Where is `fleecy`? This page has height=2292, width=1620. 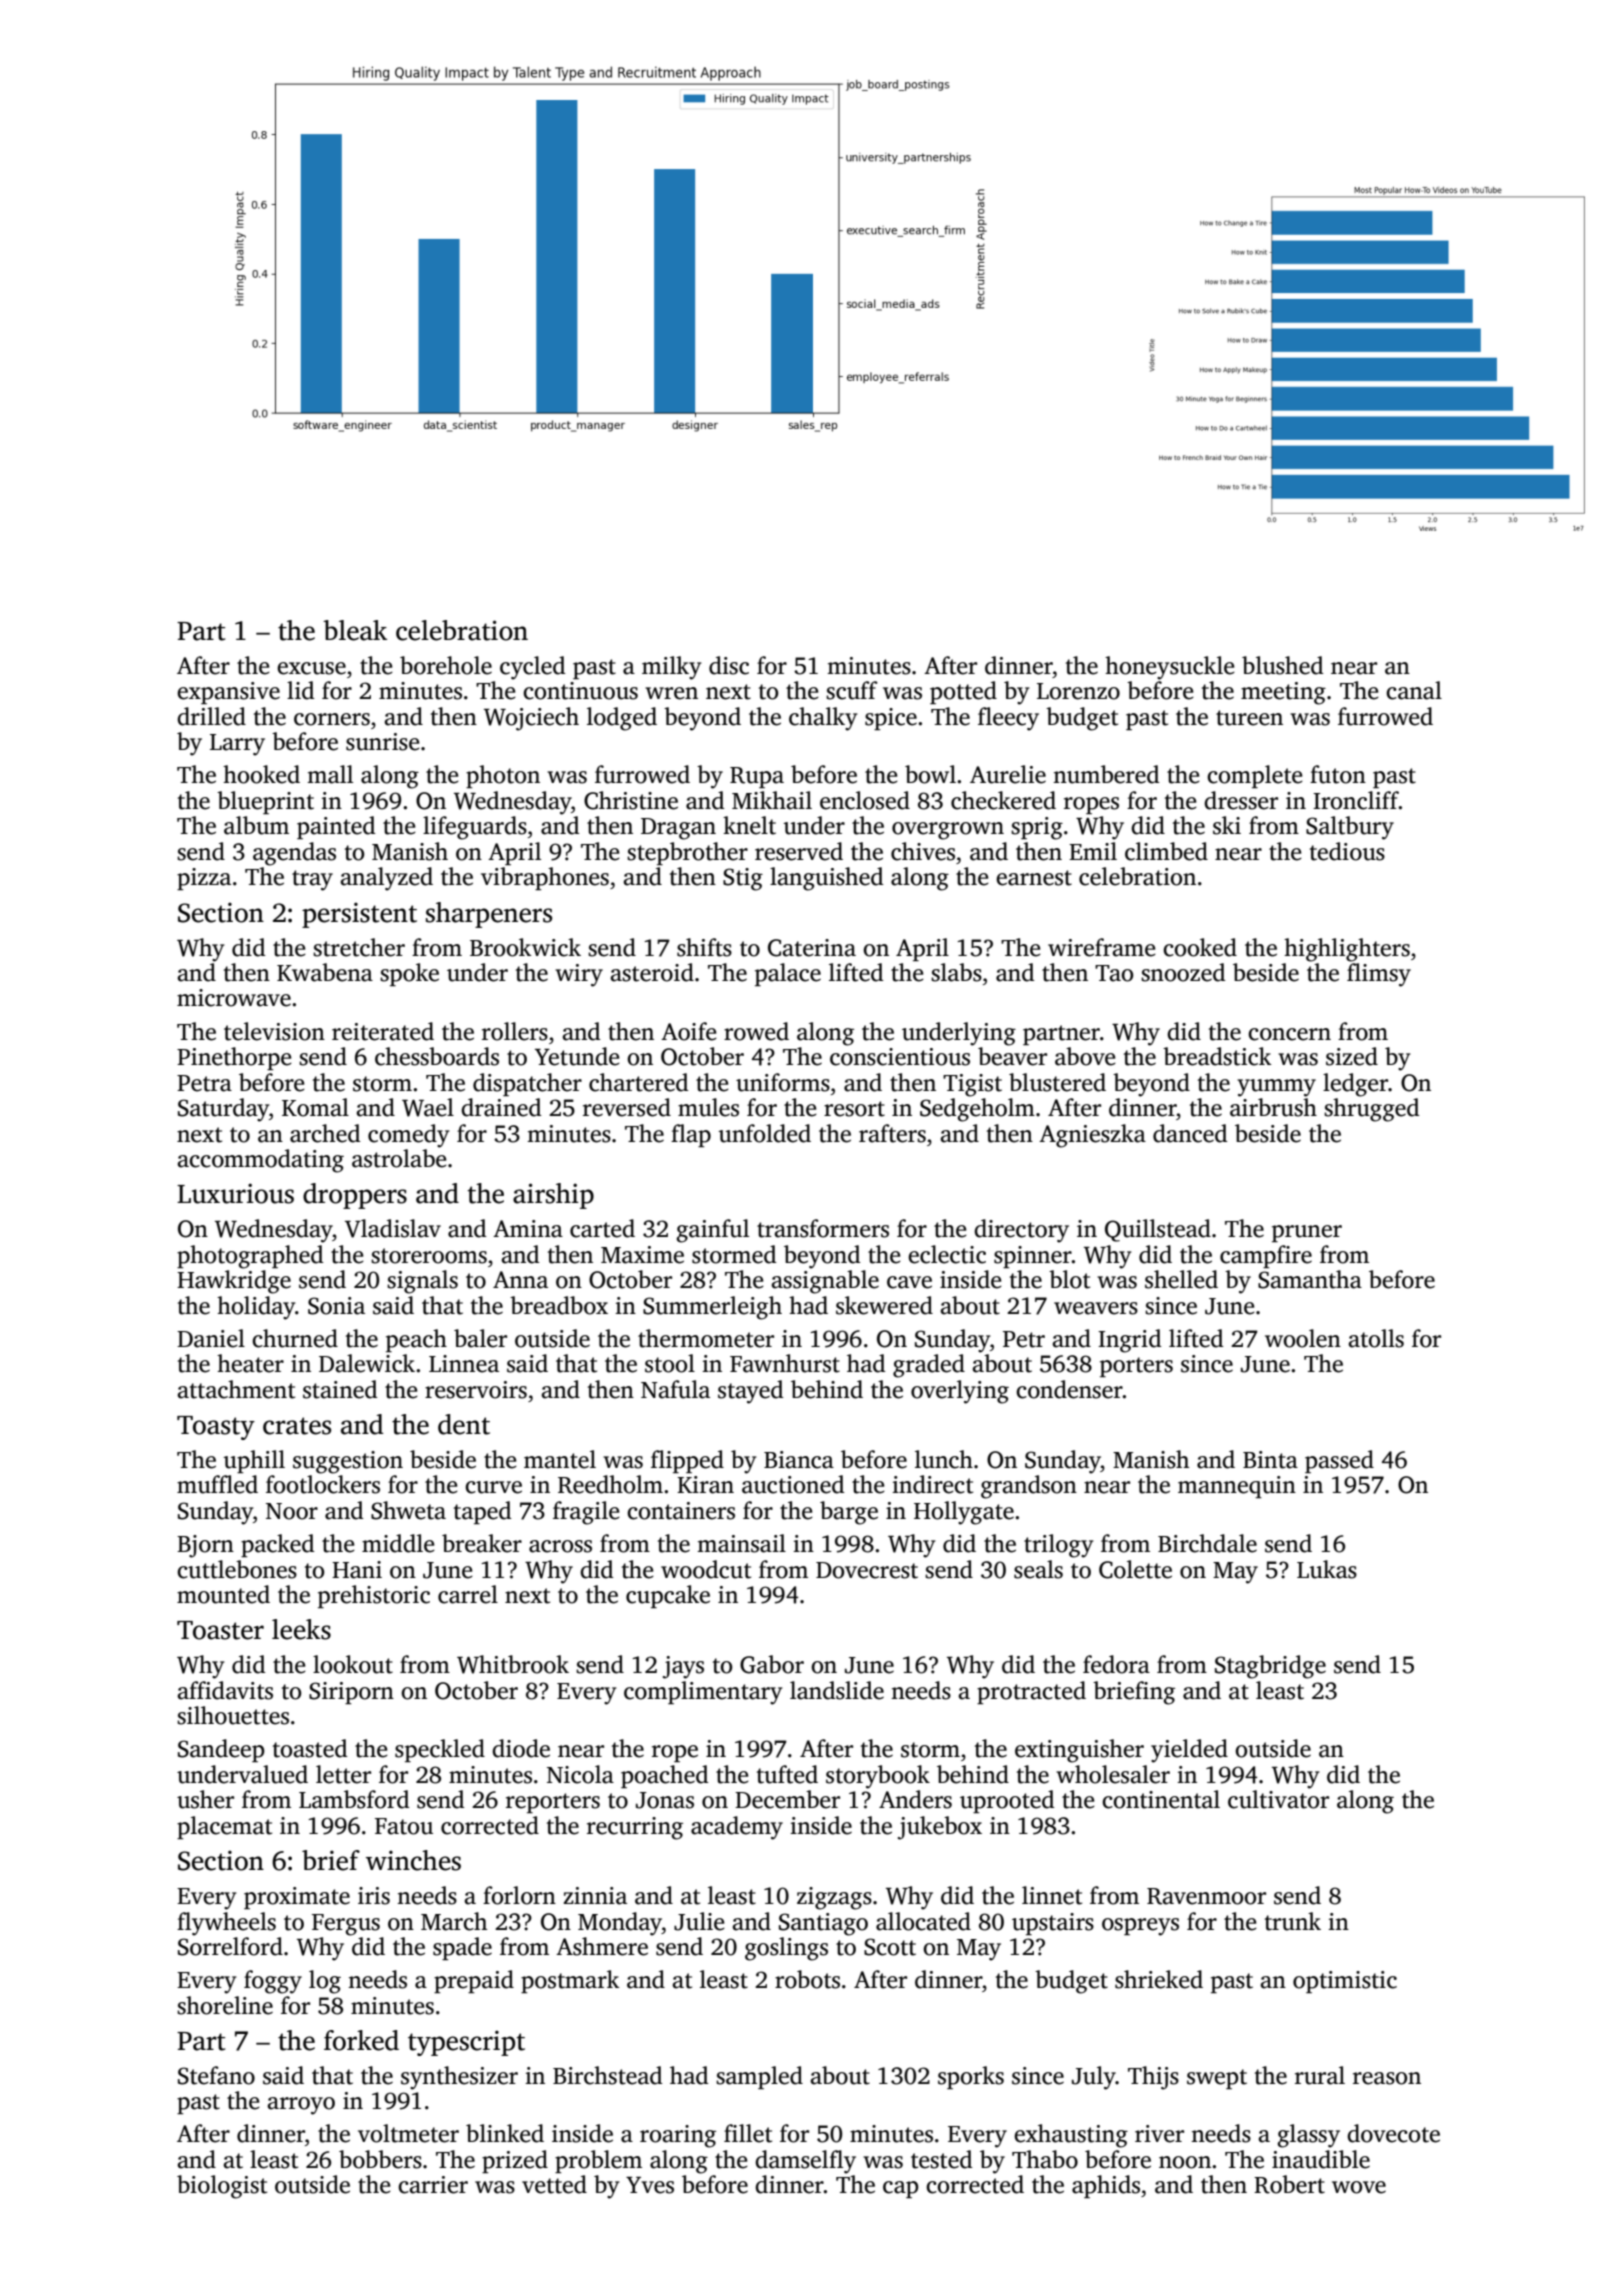 fleecy is located at coordinates (1008, 719).
